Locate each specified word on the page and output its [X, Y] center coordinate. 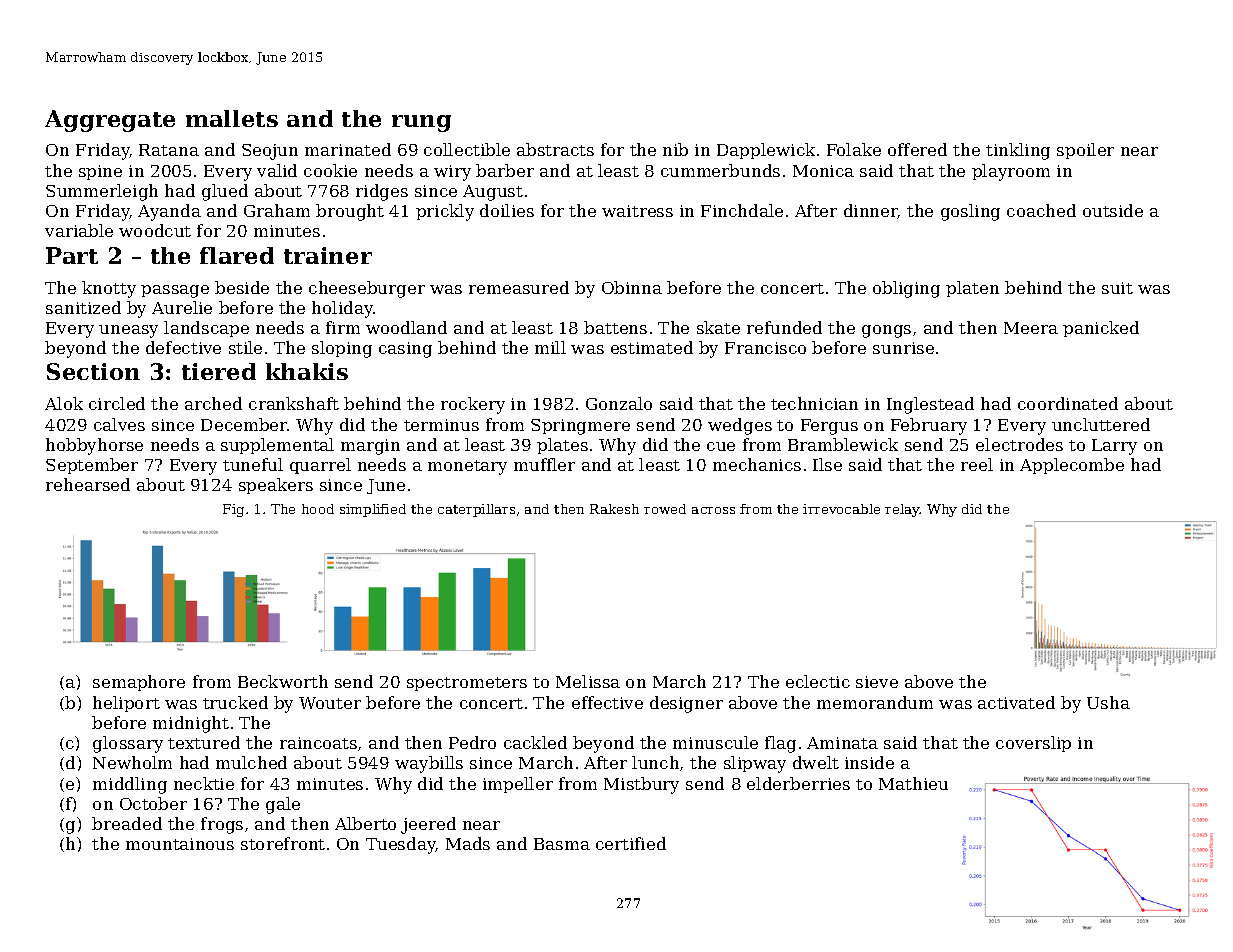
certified [631, 843]
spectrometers [467, 684]
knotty [109, 289]
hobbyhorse [94, 446]
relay [902, 510]
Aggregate [110, 121]
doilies [507, 210]
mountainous [180, 844]
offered [917, 149]
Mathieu [913, 783]
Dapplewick [766, 151]
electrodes [1019, 444]
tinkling [1018, 151]
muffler [544, 464]
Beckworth [283, 681]
